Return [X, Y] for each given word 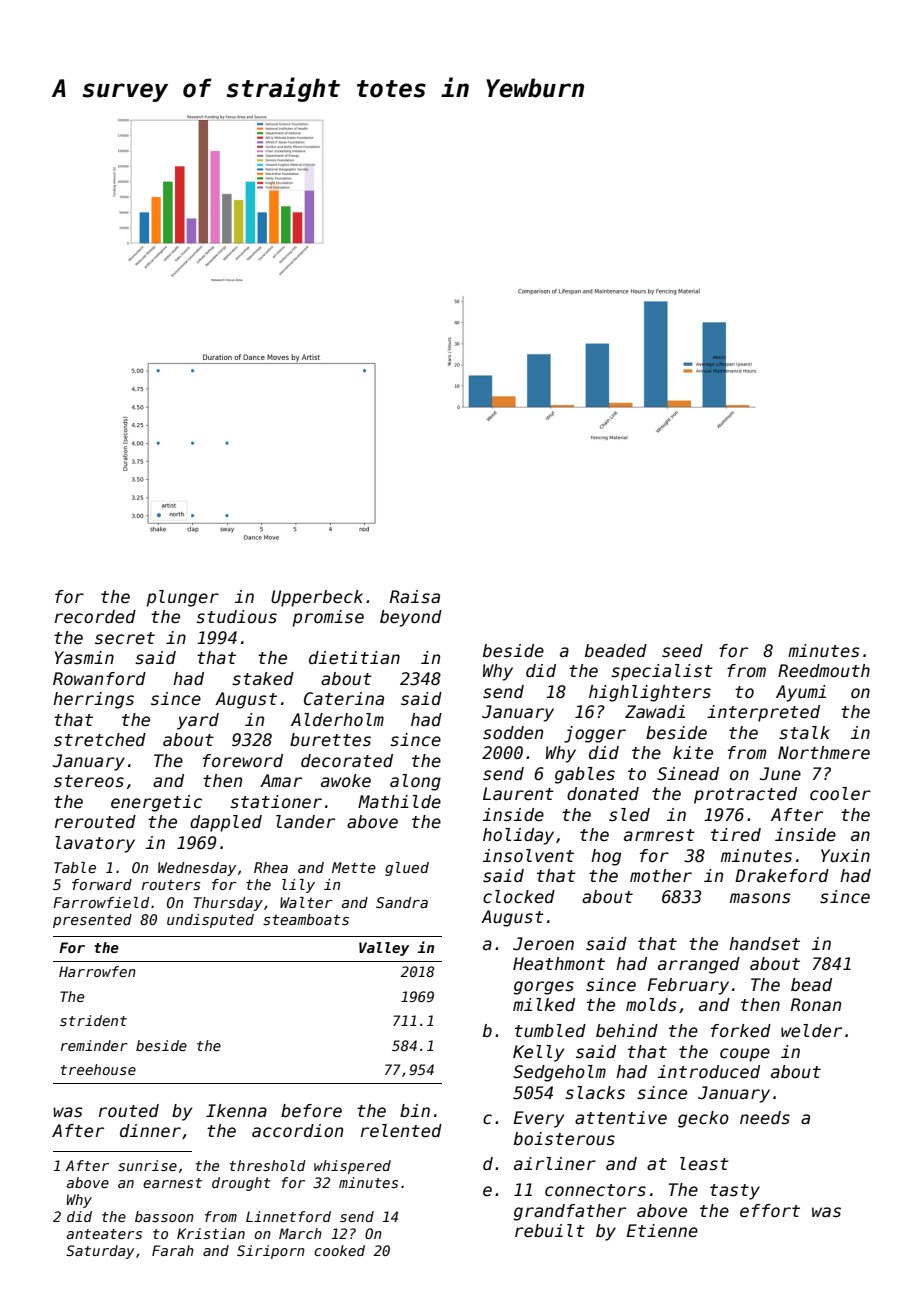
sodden [513, 733]
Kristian [211, 1233]
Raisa [415, 597]
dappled [226, 823]
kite [693, 753]
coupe [745, 1055]
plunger [182, 598]
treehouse [98, 1069]
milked [544, 1005]
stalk [804, 733]
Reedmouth [824, 671]
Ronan [816, 1005]
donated [603, 794]
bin [415, 1111]
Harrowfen [97, 971]
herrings [93, 700]
